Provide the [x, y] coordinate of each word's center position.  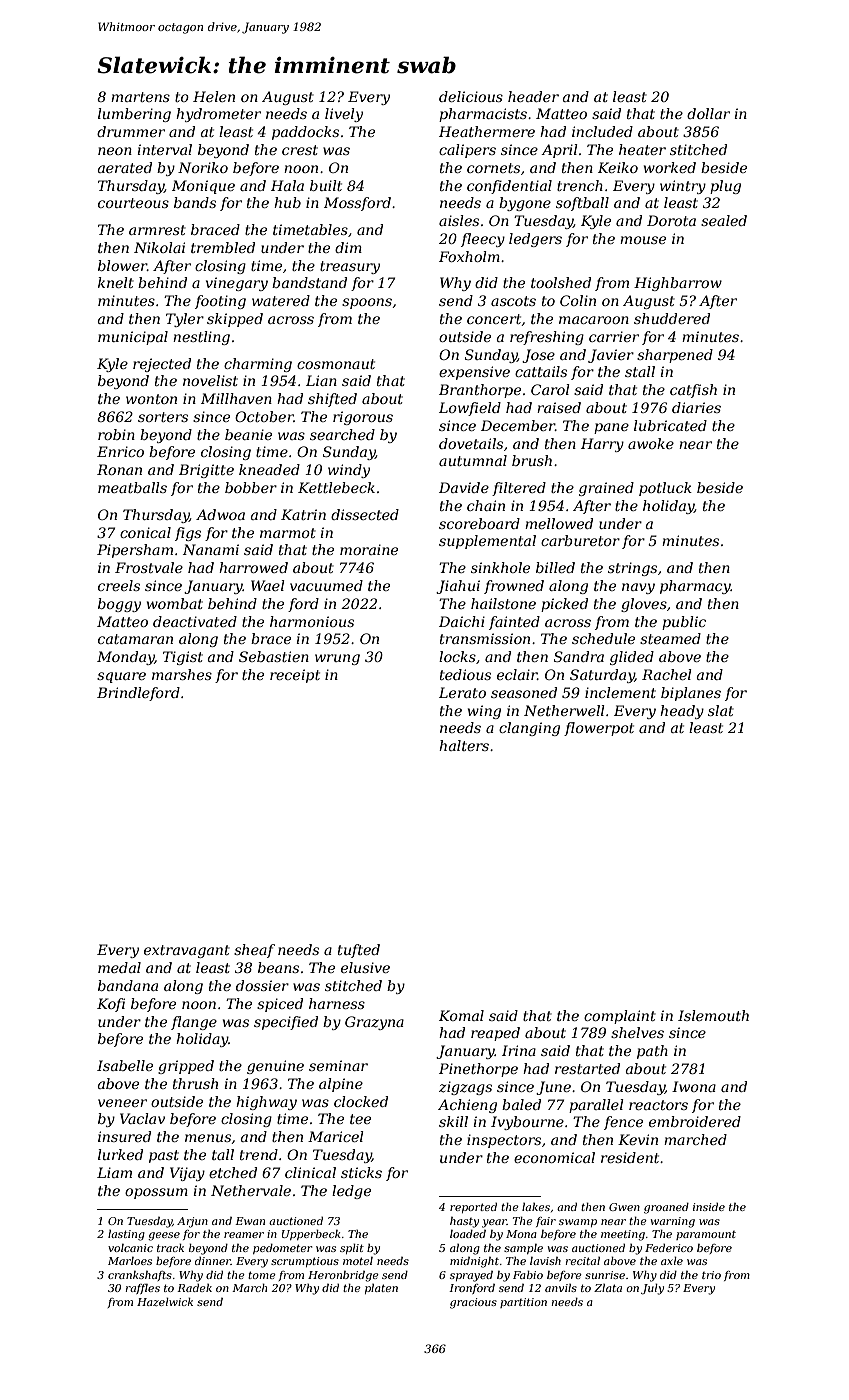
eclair [517, 674]
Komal [461, 1015]
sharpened [675, 356]
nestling [201, 338]
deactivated [195, 621]
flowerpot [599, 729]
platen [381, 1289]
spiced [280, 1005]
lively [344, 115]
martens [140, 97]
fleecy [483, 240]
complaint [620, 1017]
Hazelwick [165, 1302]
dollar [708, 113]
